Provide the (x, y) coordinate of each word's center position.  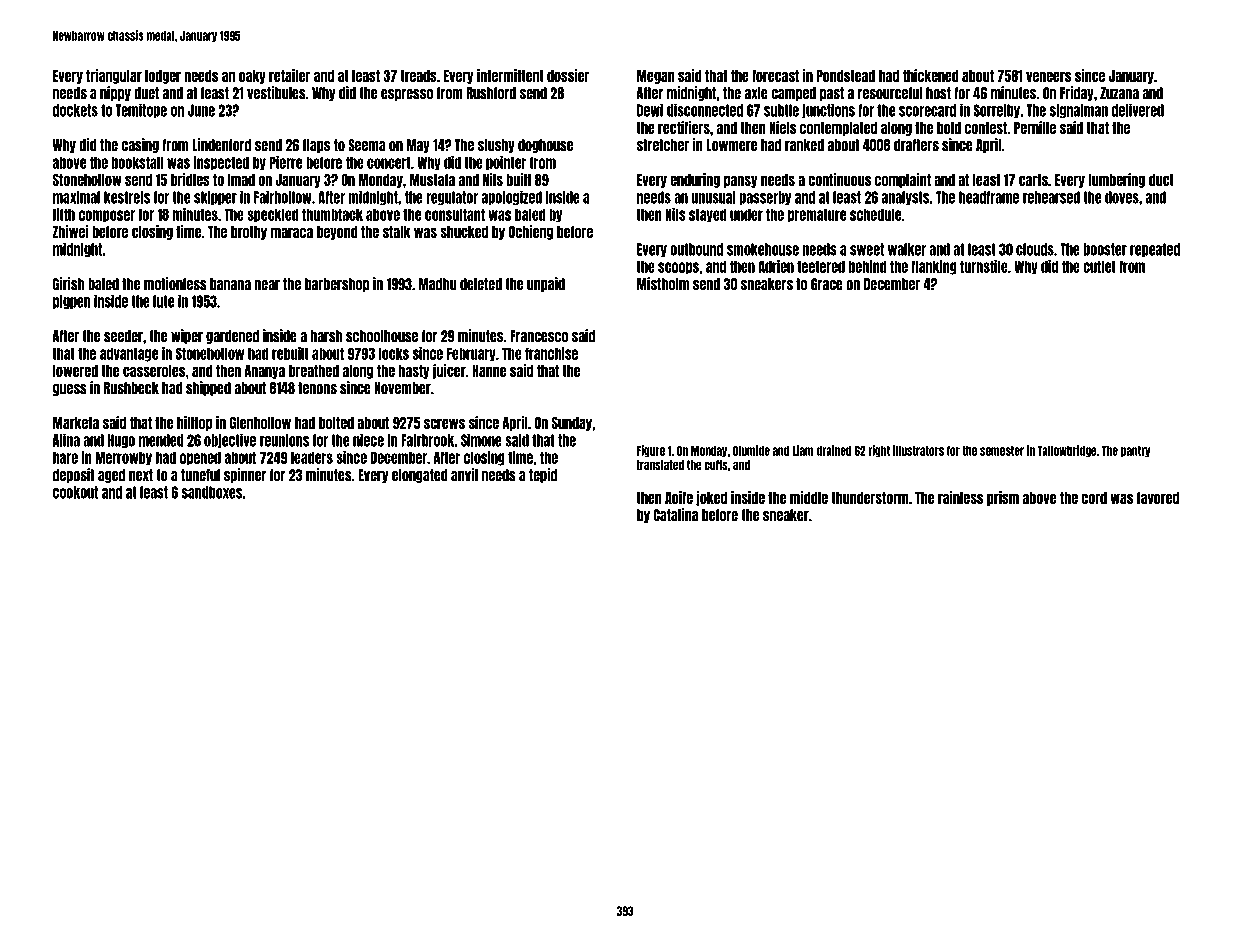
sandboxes (212, 492)
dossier (568, 75)
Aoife (679, 497)
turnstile (984, 266)
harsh (326, 336)
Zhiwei (70, 231)
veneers (1048, 76)
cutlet (1099, 266)
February (471, 354)
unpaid (546, 284)
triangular (114, 76)
